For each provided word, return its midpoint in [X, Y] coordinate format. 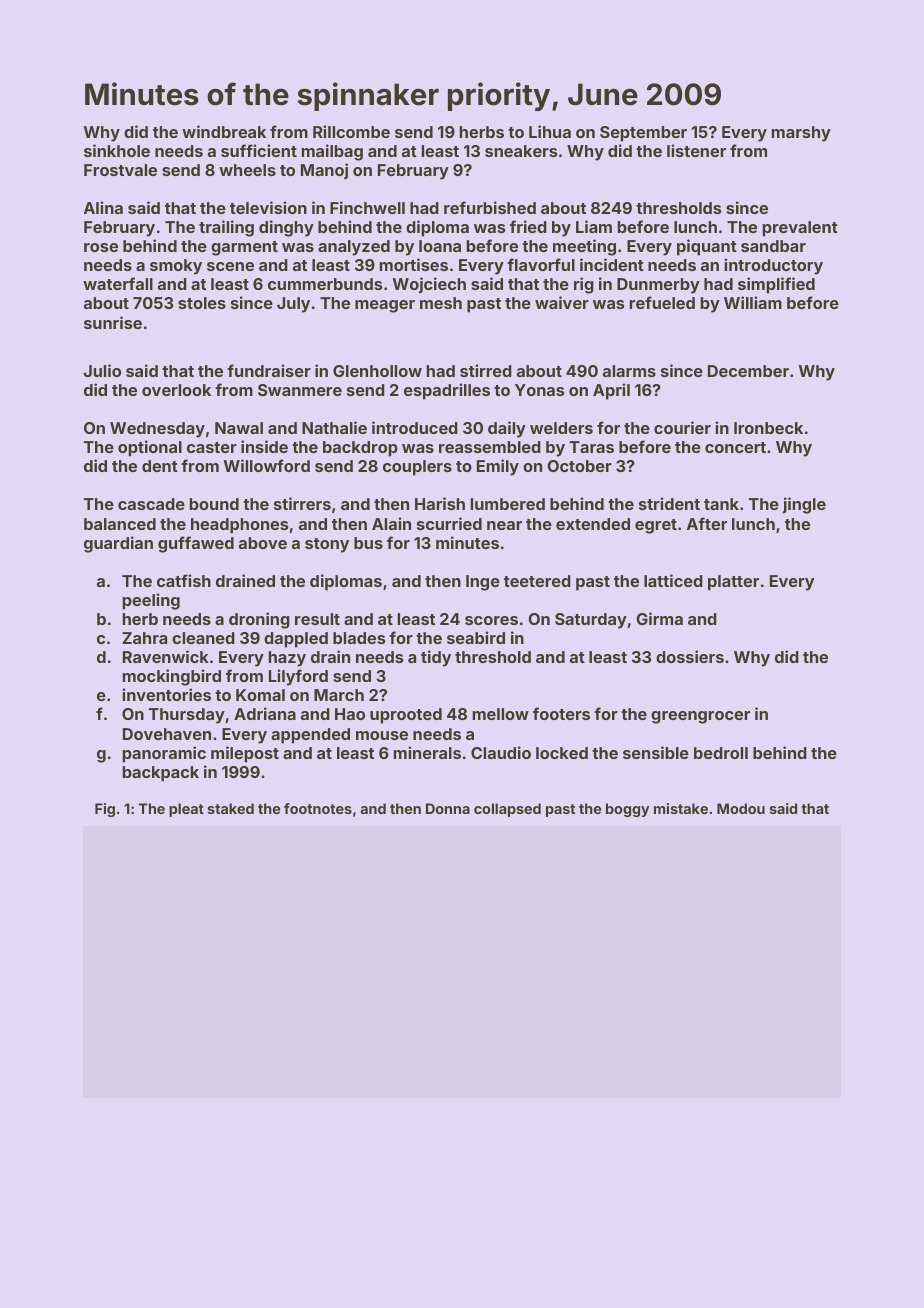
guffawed [196, 544]
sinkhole [117, 150]
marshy [801, 134]
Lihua [550, 131]
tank [721, 504]
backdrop [360, 449]
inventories [166, 694]
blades [359, 638]
